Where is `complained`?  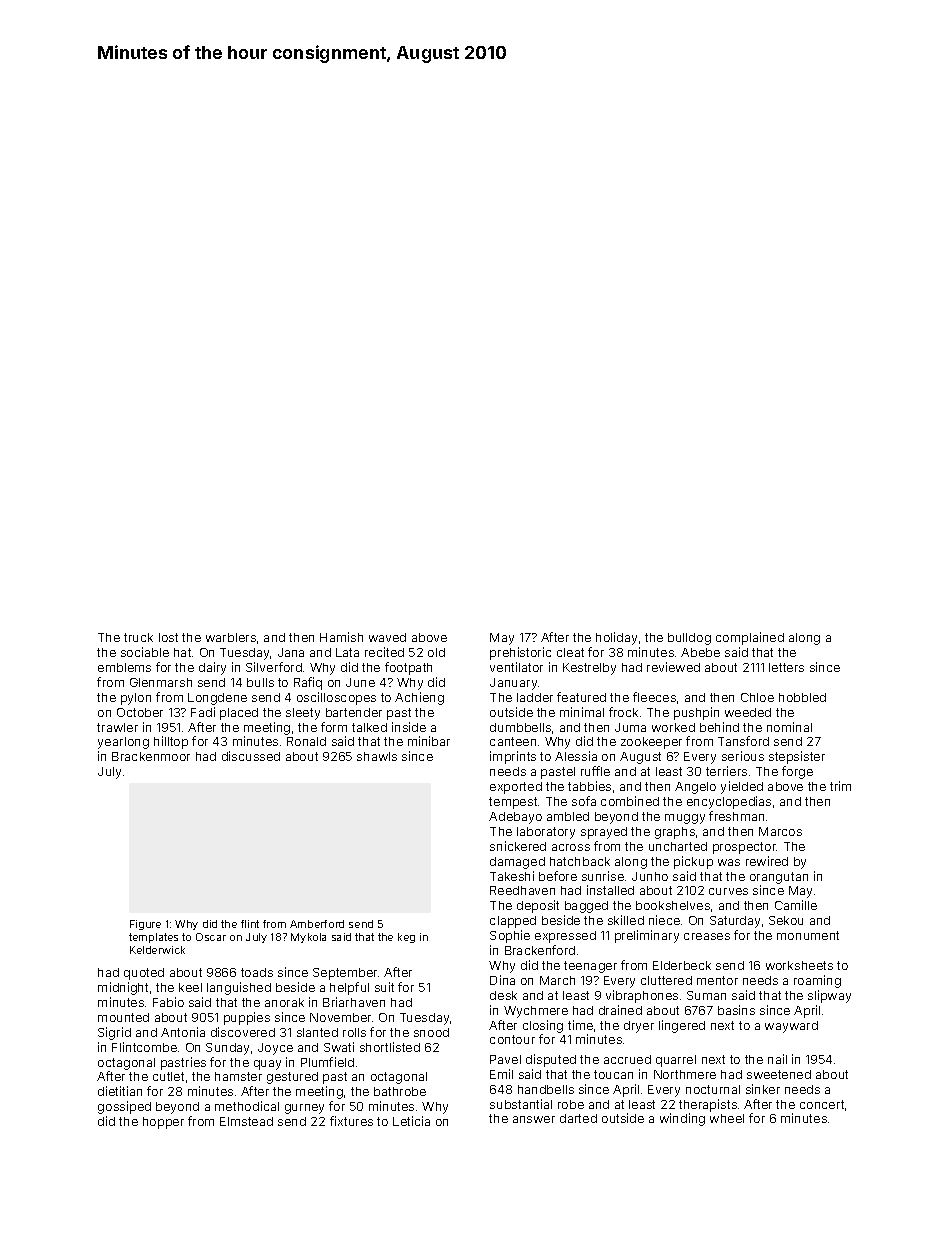
complained is located at coordinates (750, 638).
